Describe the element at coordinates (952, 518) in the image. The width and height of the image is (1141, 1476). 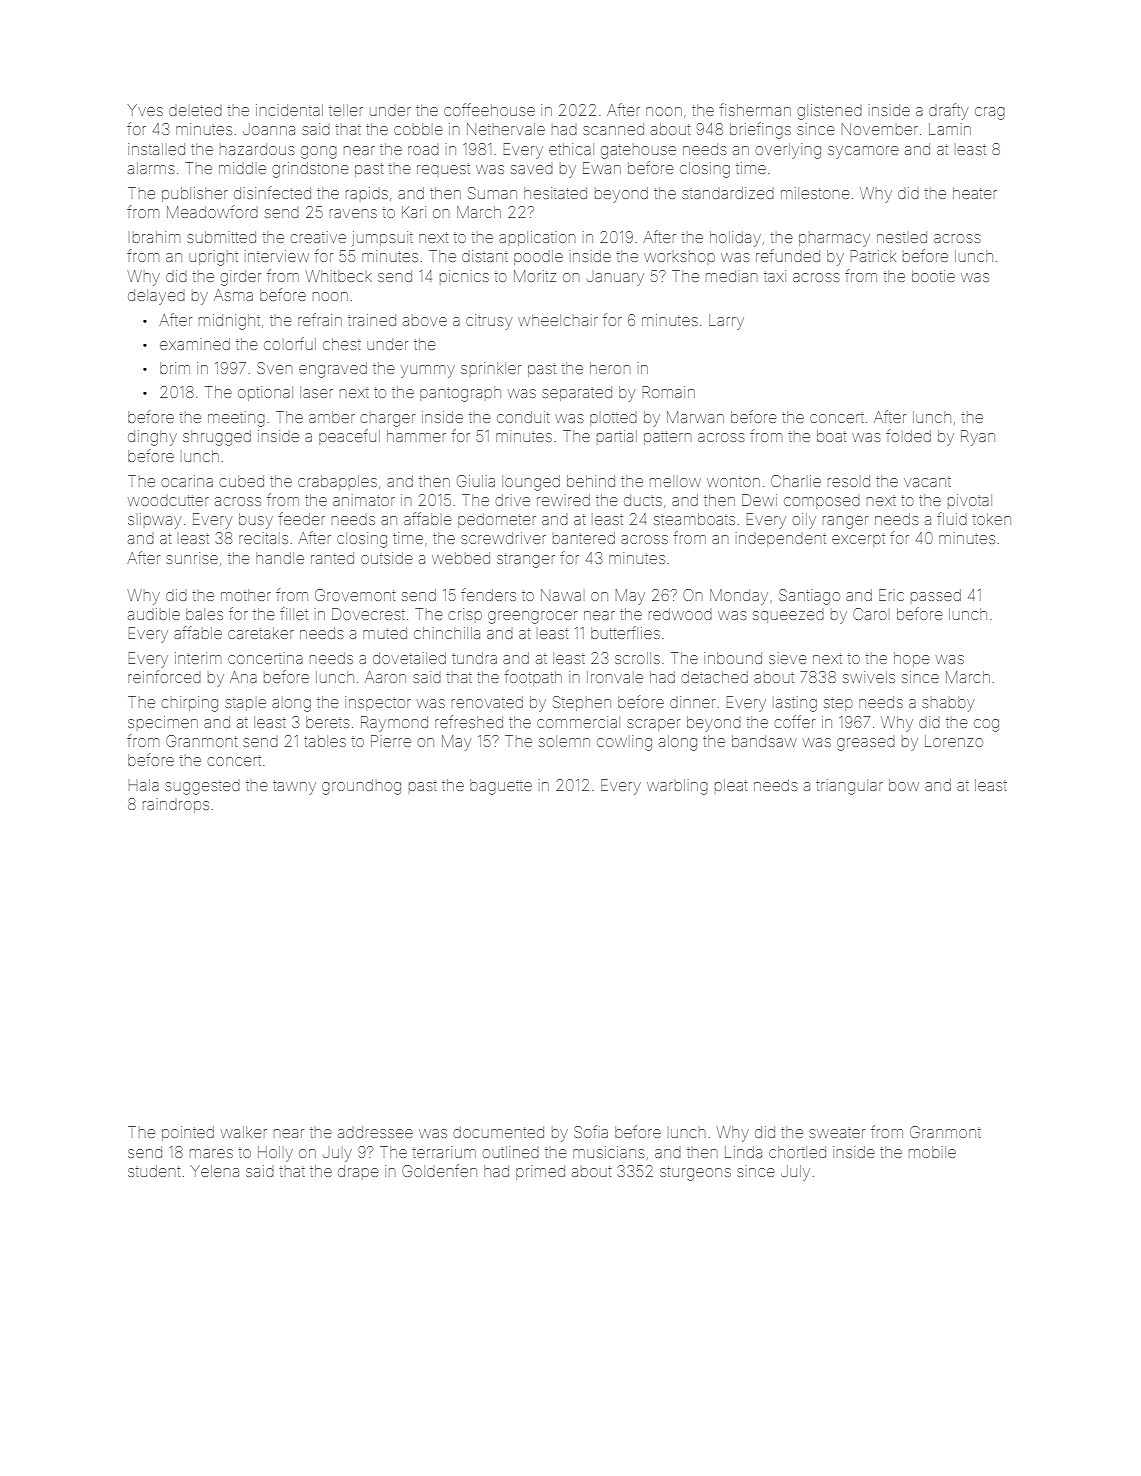
I see `fluid` at that location.
